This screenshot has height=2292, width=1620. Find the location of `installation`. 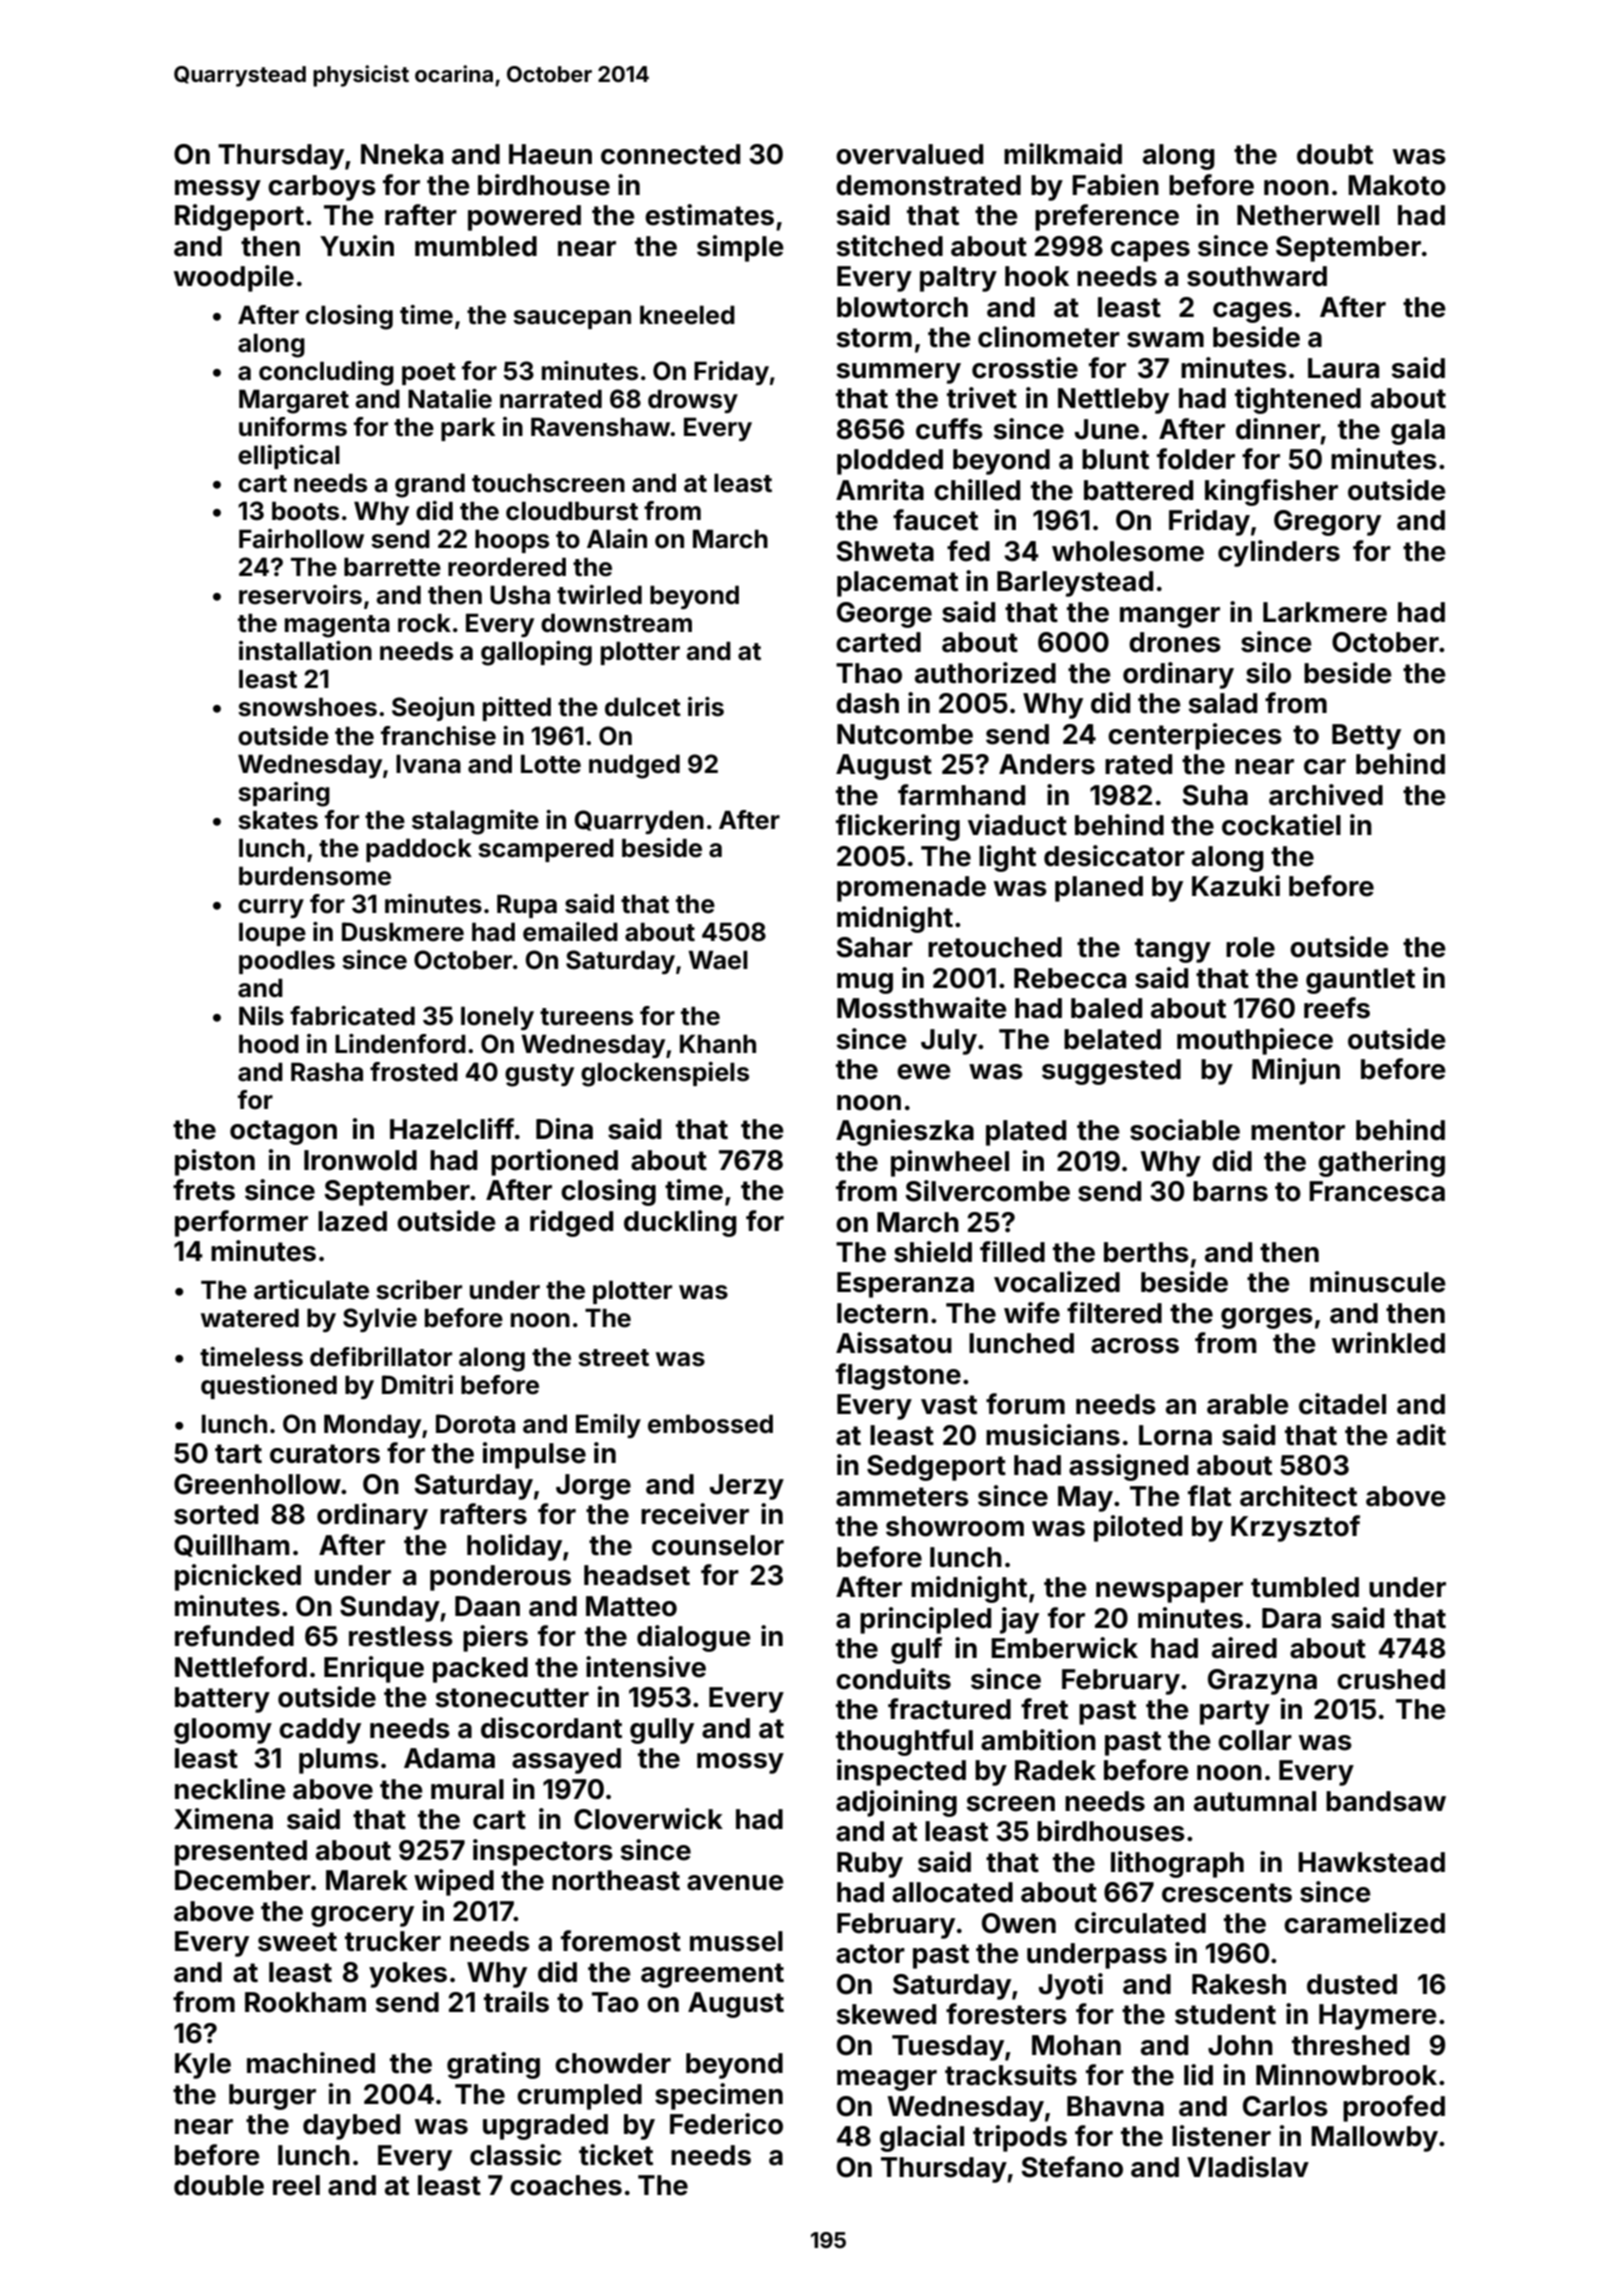

installation is located at coordinates (305, 651).
